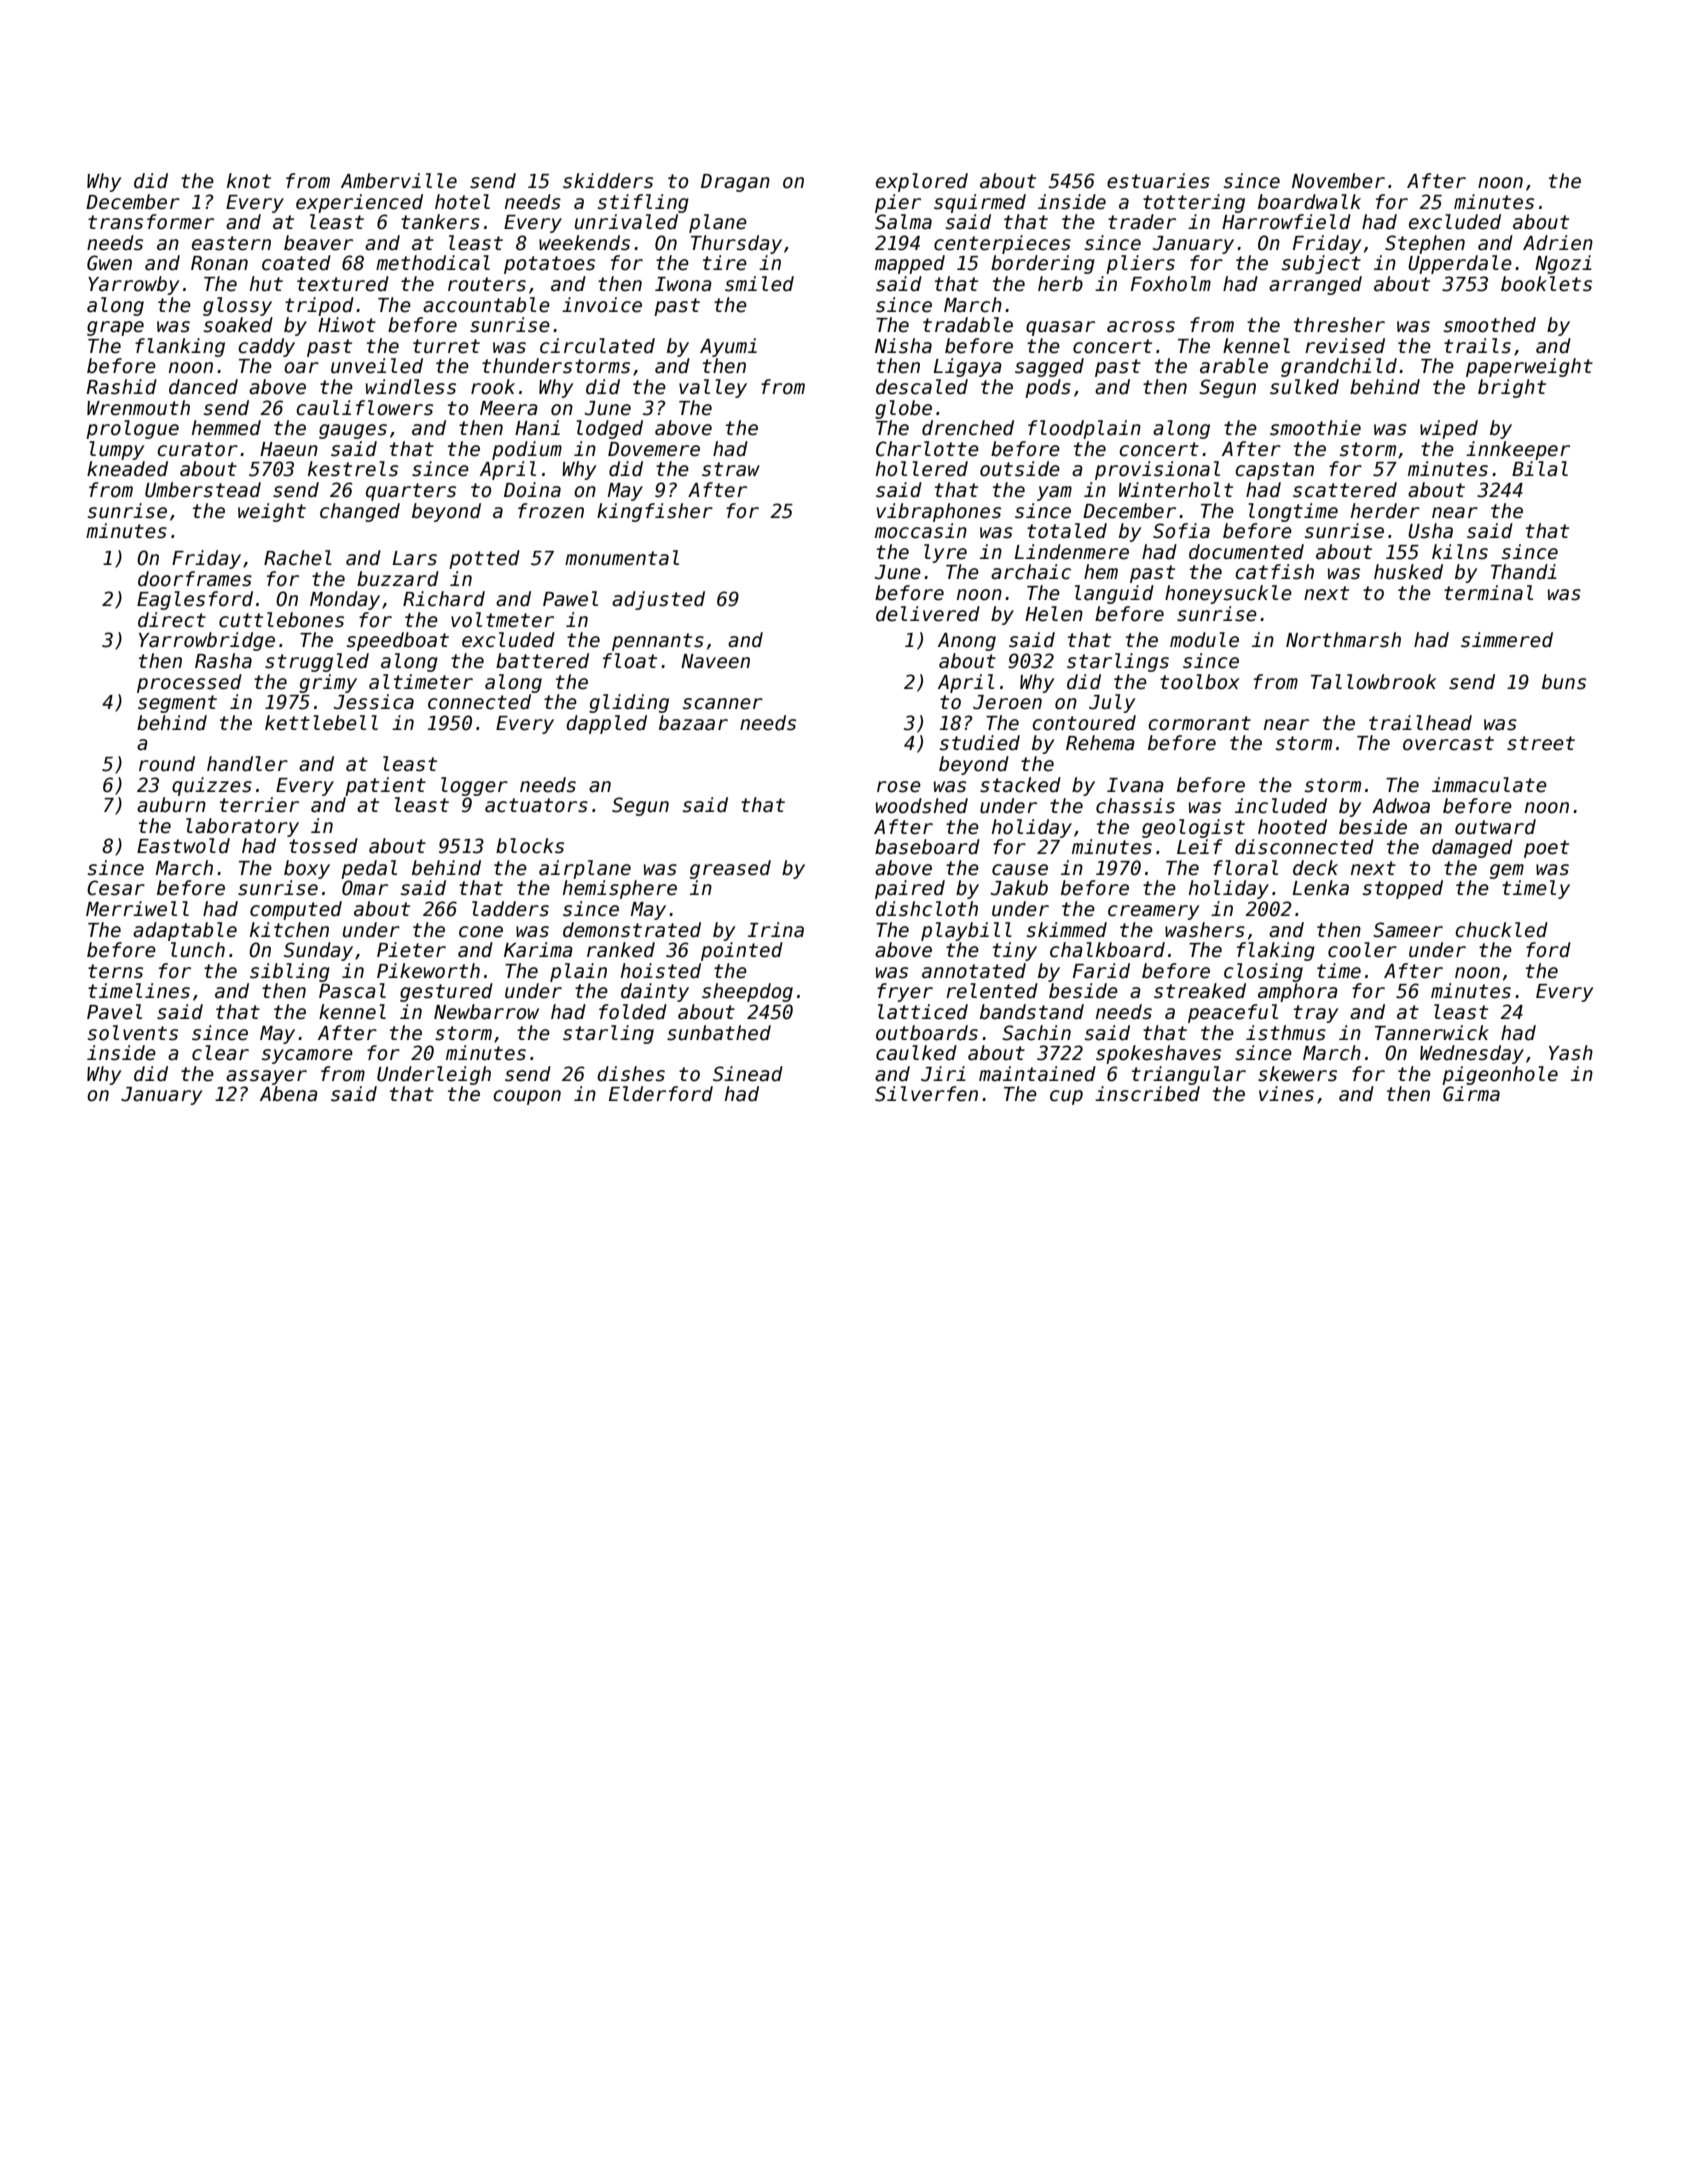 The width and height of the image is (1683, 2178). Describe the element at coordinates (1471, 1094) in the image. I see `Girma` at that location.
